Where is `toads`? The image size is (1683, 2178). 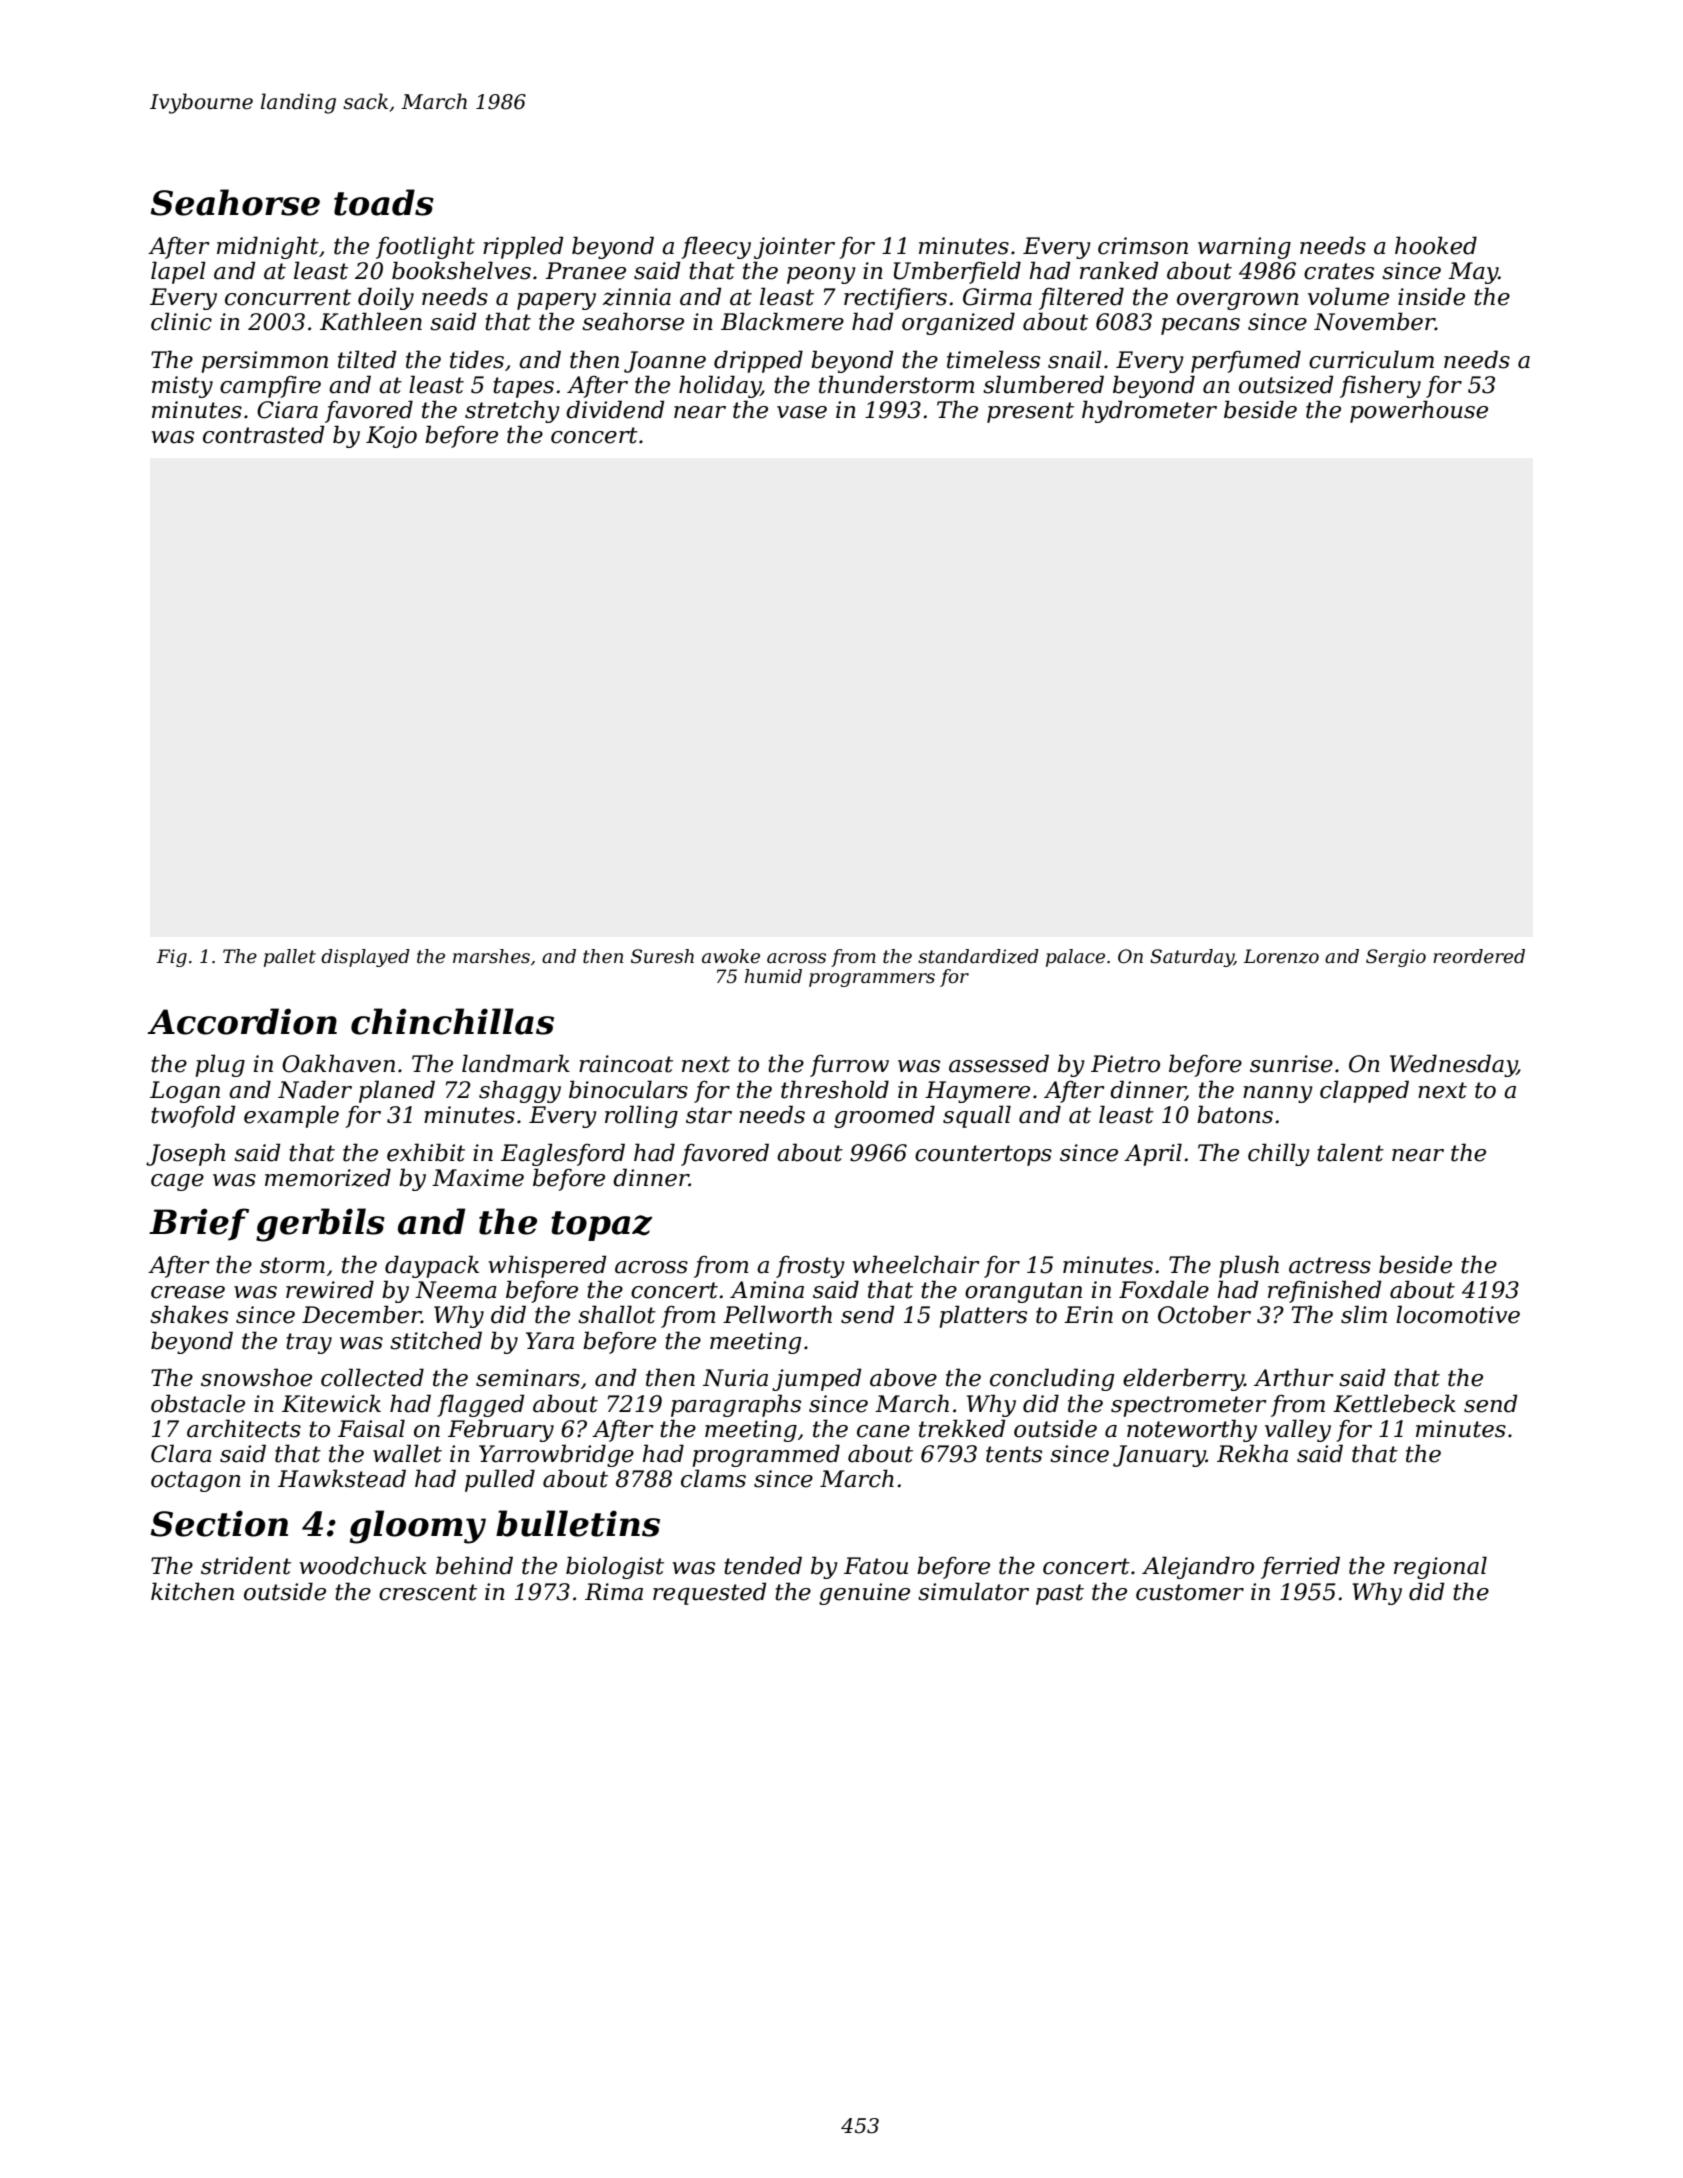 toads is located at coordinates (384, 202).
